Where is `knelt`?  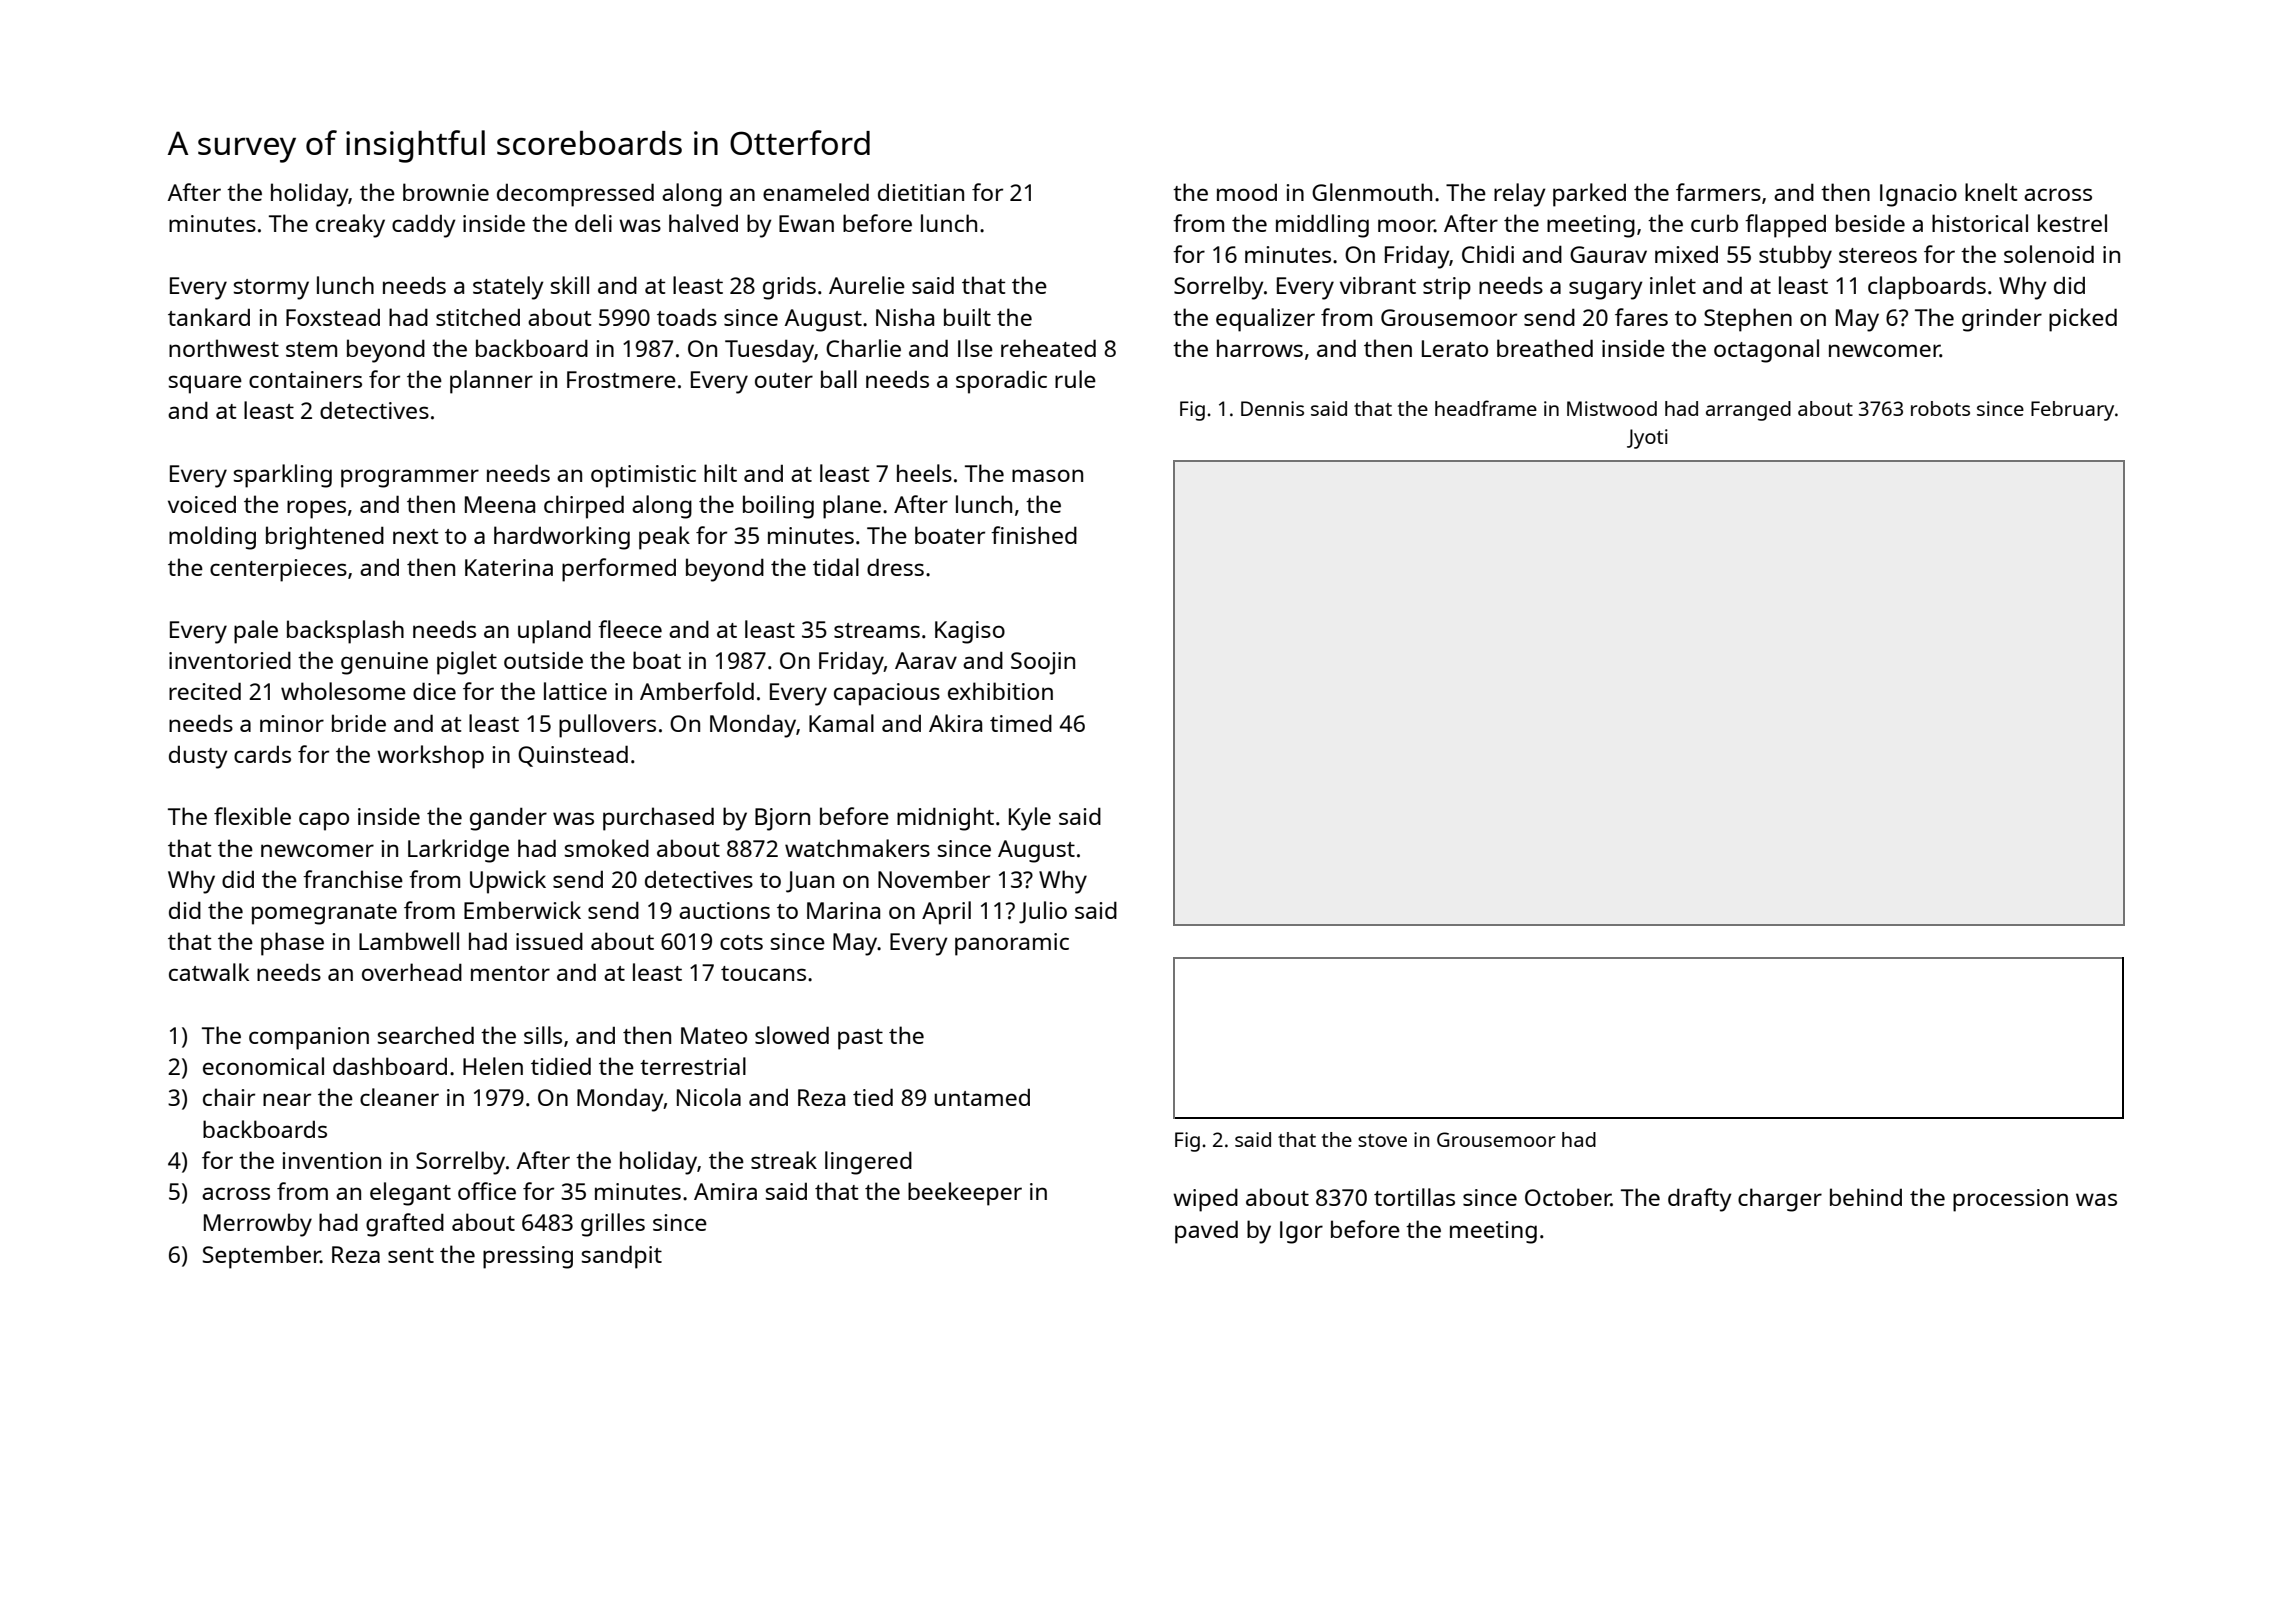 knelt is located at coordinates (1991, 192).
